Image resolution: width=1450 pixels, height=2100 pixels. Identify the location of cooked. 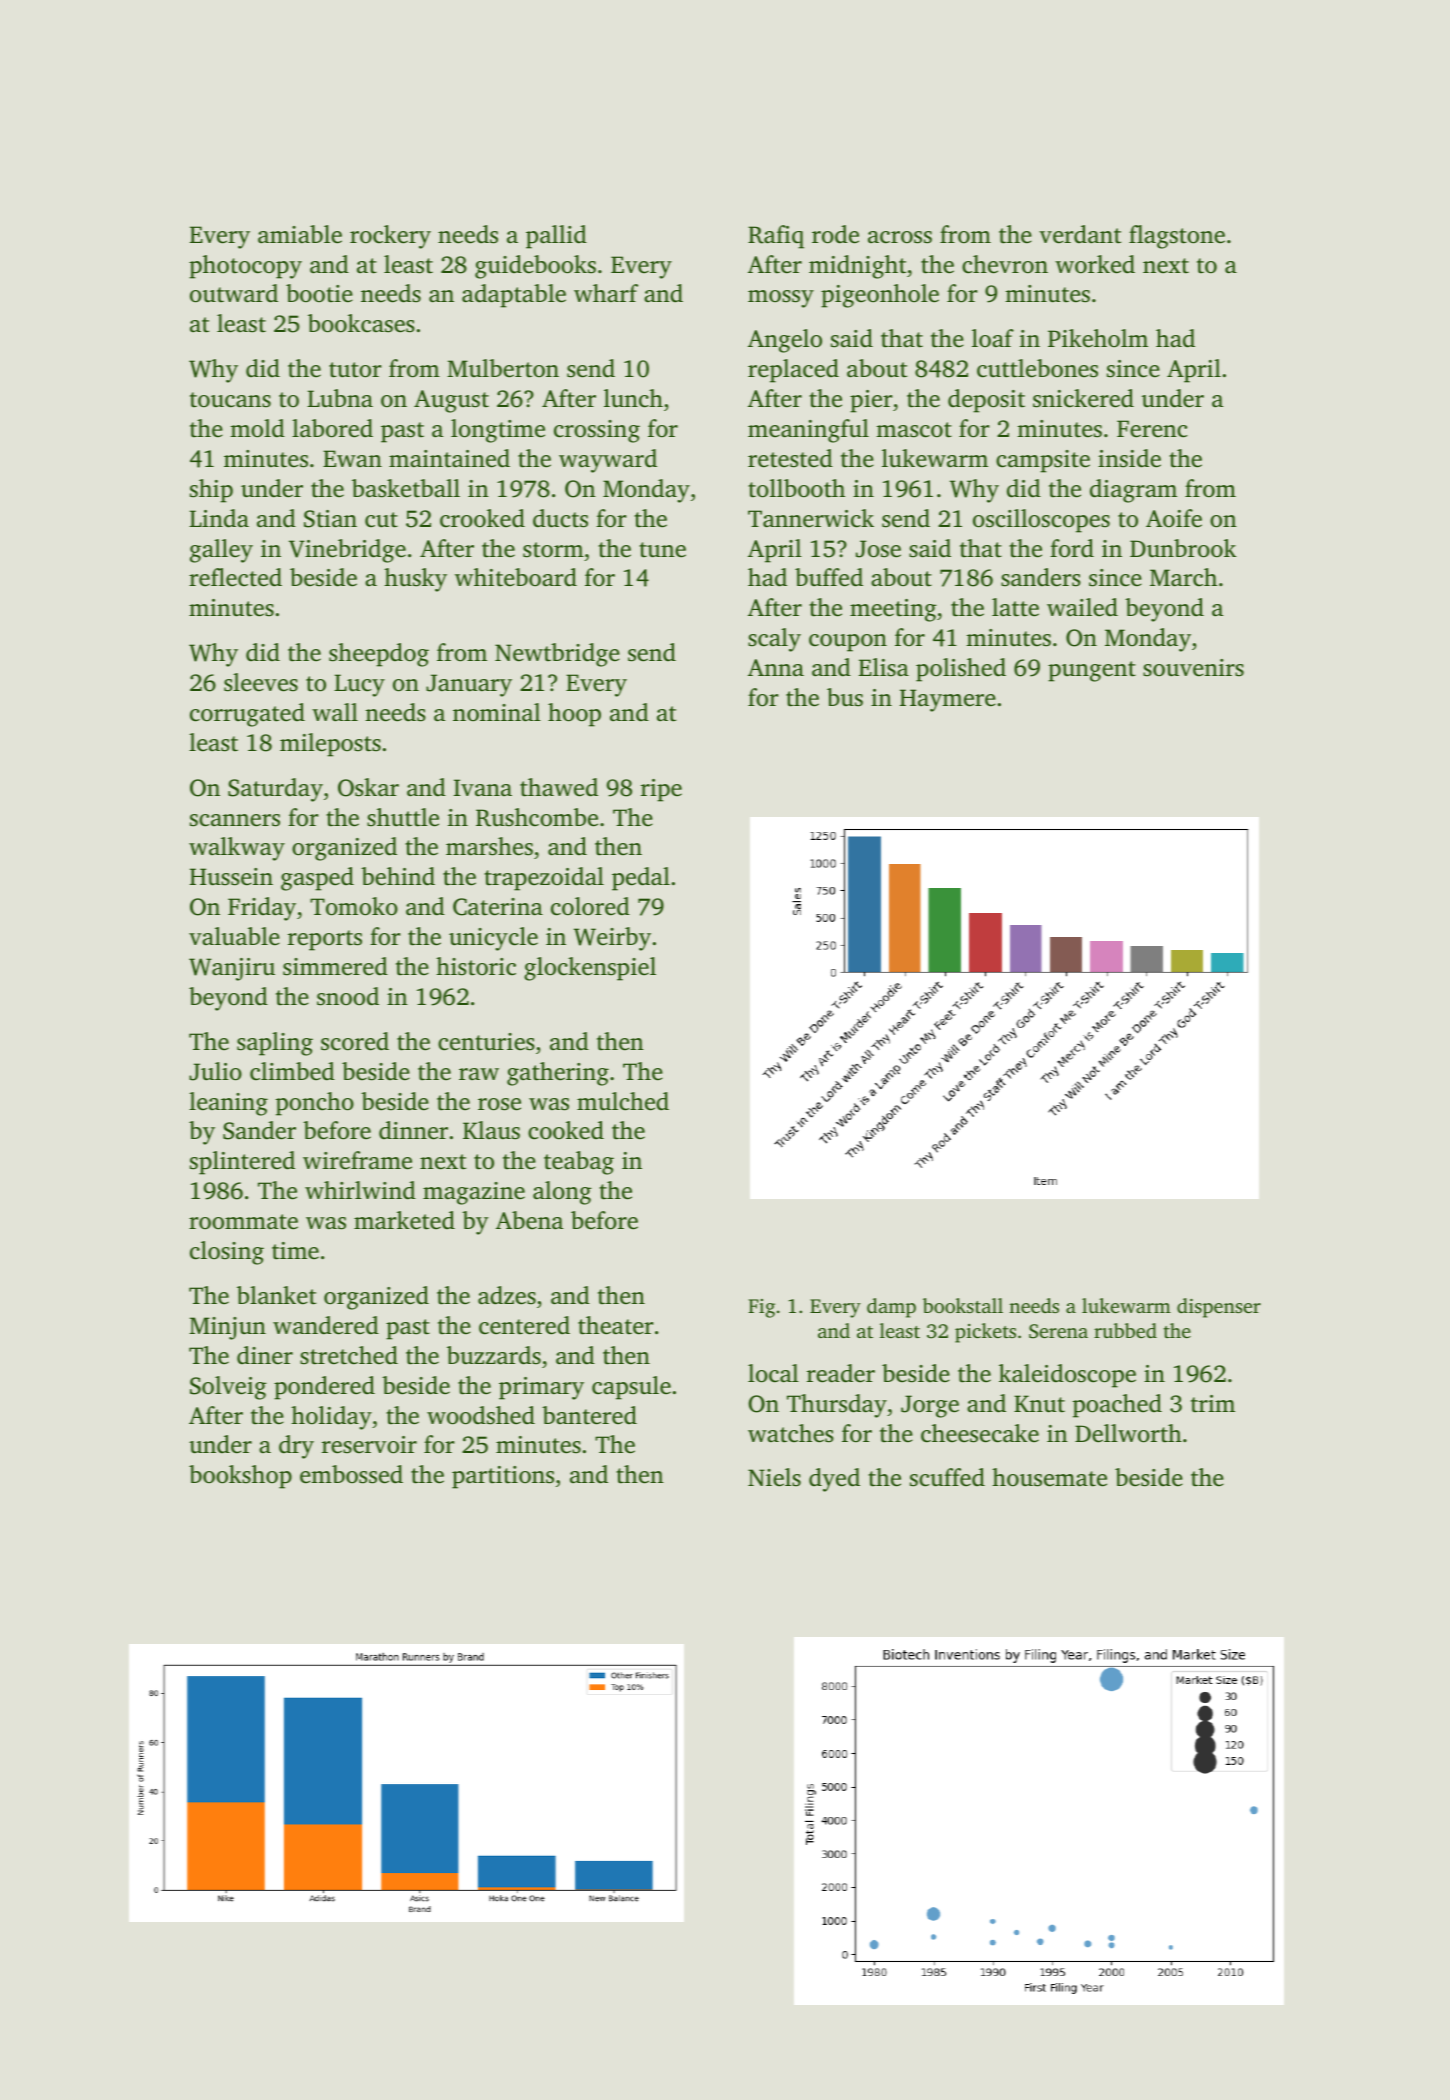
(566, 1130).
